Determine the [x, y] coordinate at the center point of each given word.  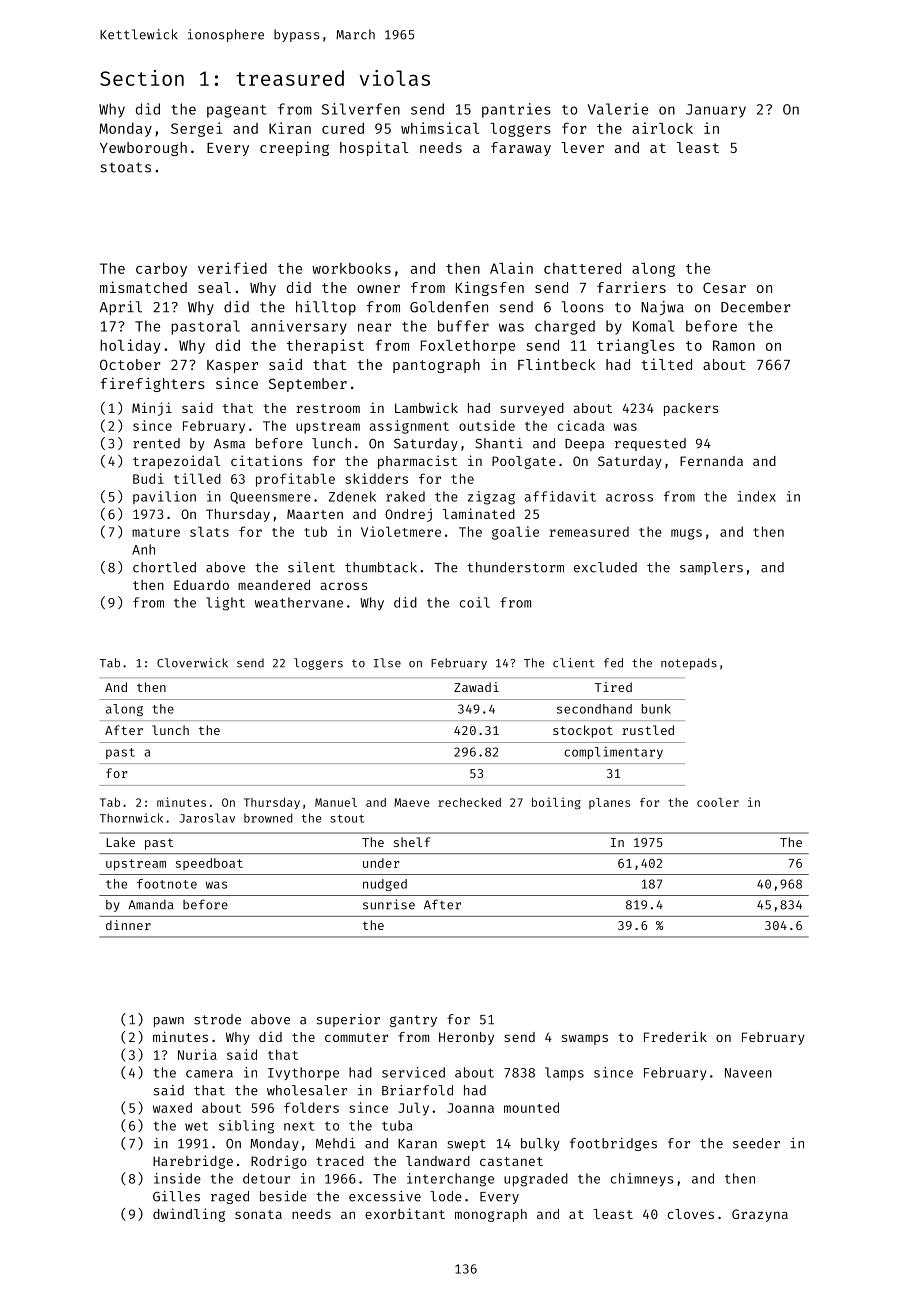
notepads [689, 664]
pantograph [436, 366]
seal [214, 287]
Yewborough [143, 149]
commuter [356, 1037]
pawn [169, 1022]
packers [691, 409]
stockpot [583, 731]
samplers [711, 568]
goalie [515, 533]
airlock [662, 128]
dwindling [189, 1215]
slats [209, 531]
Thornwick [131, 818]
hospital [374, 148]
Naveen [748, 1073]
